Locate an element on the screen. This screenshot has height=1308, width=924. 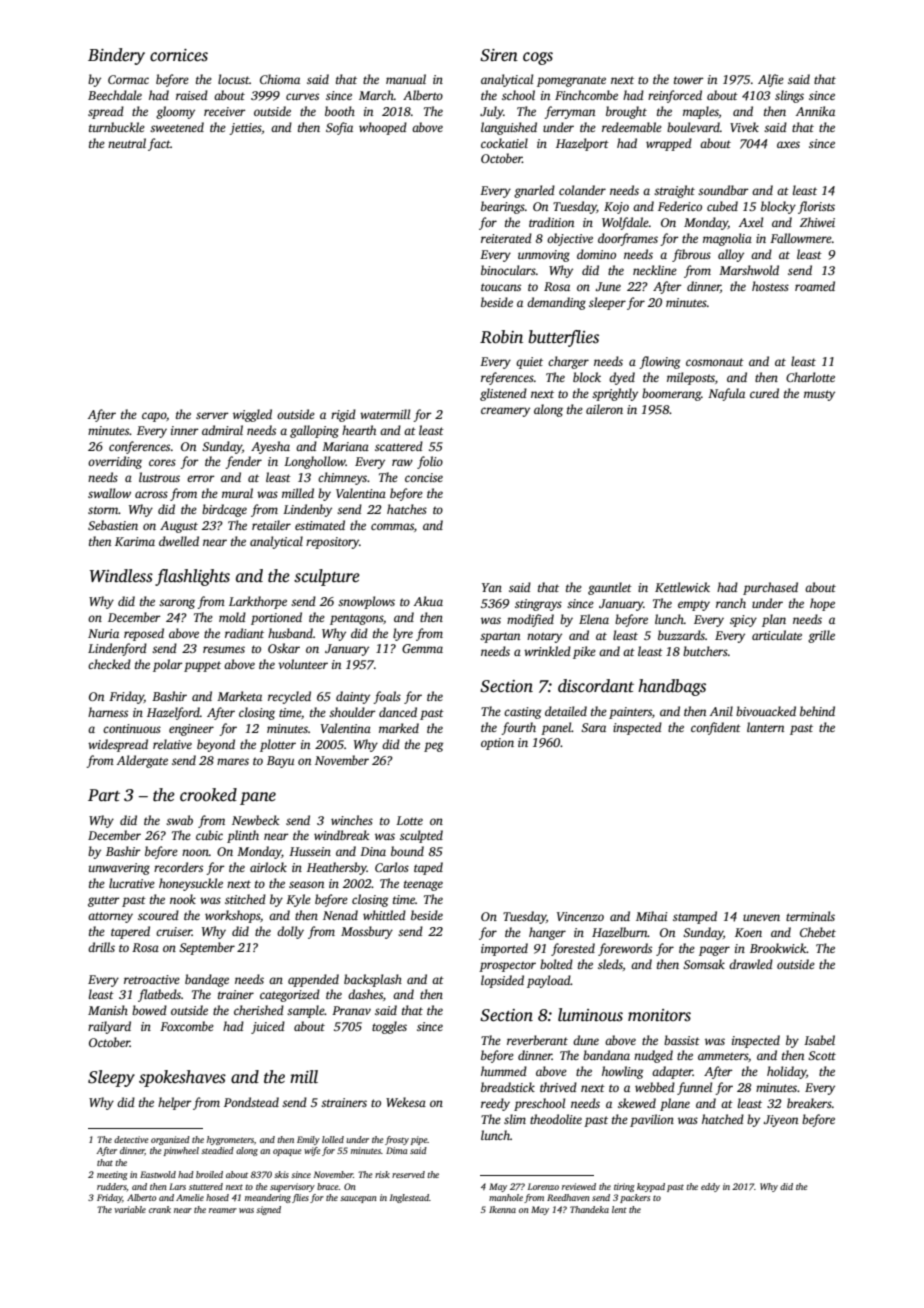
manual is located at coordinates (406, 79).
